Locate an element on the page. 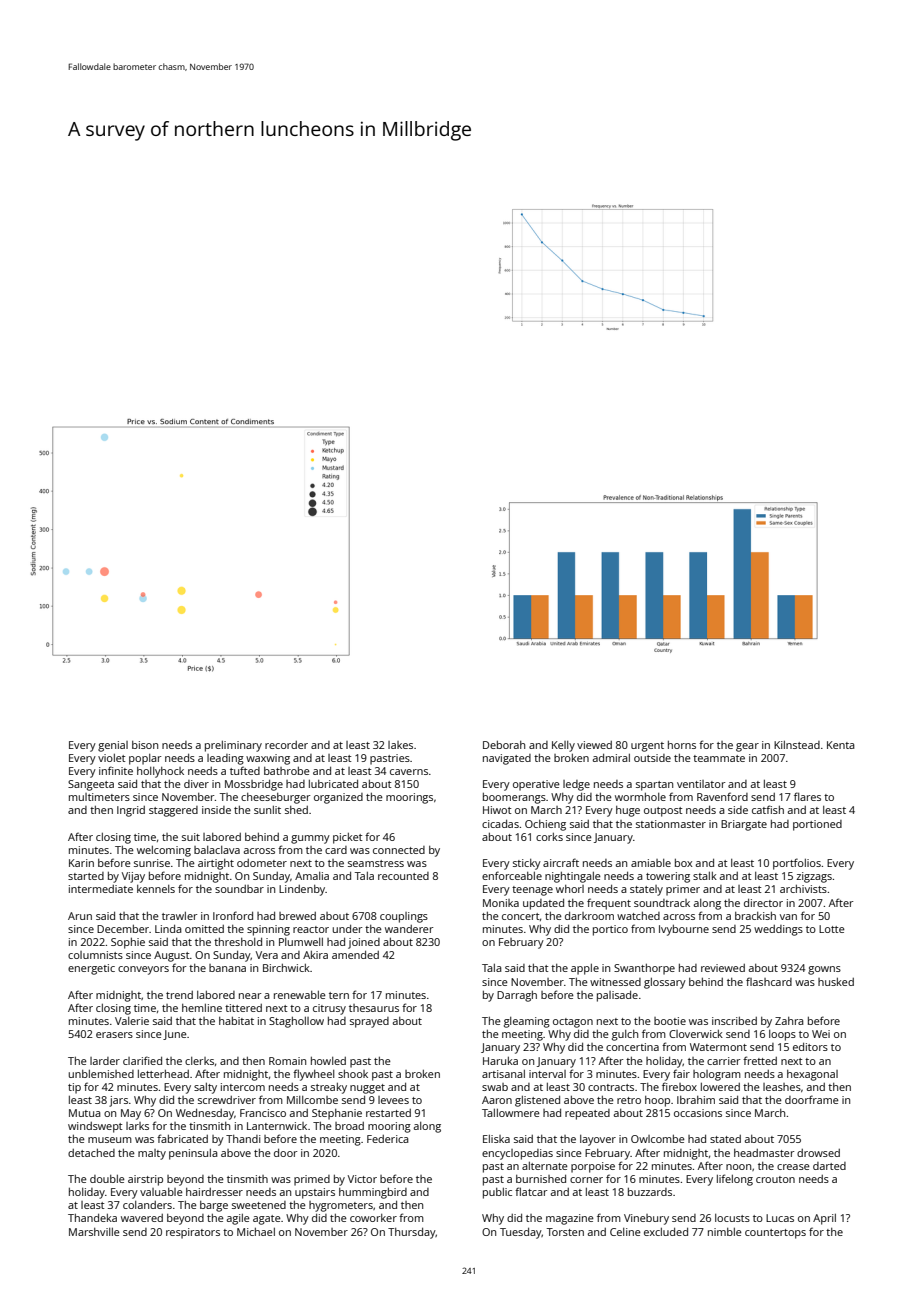  conveyors is located at coordinates (143, 970).
